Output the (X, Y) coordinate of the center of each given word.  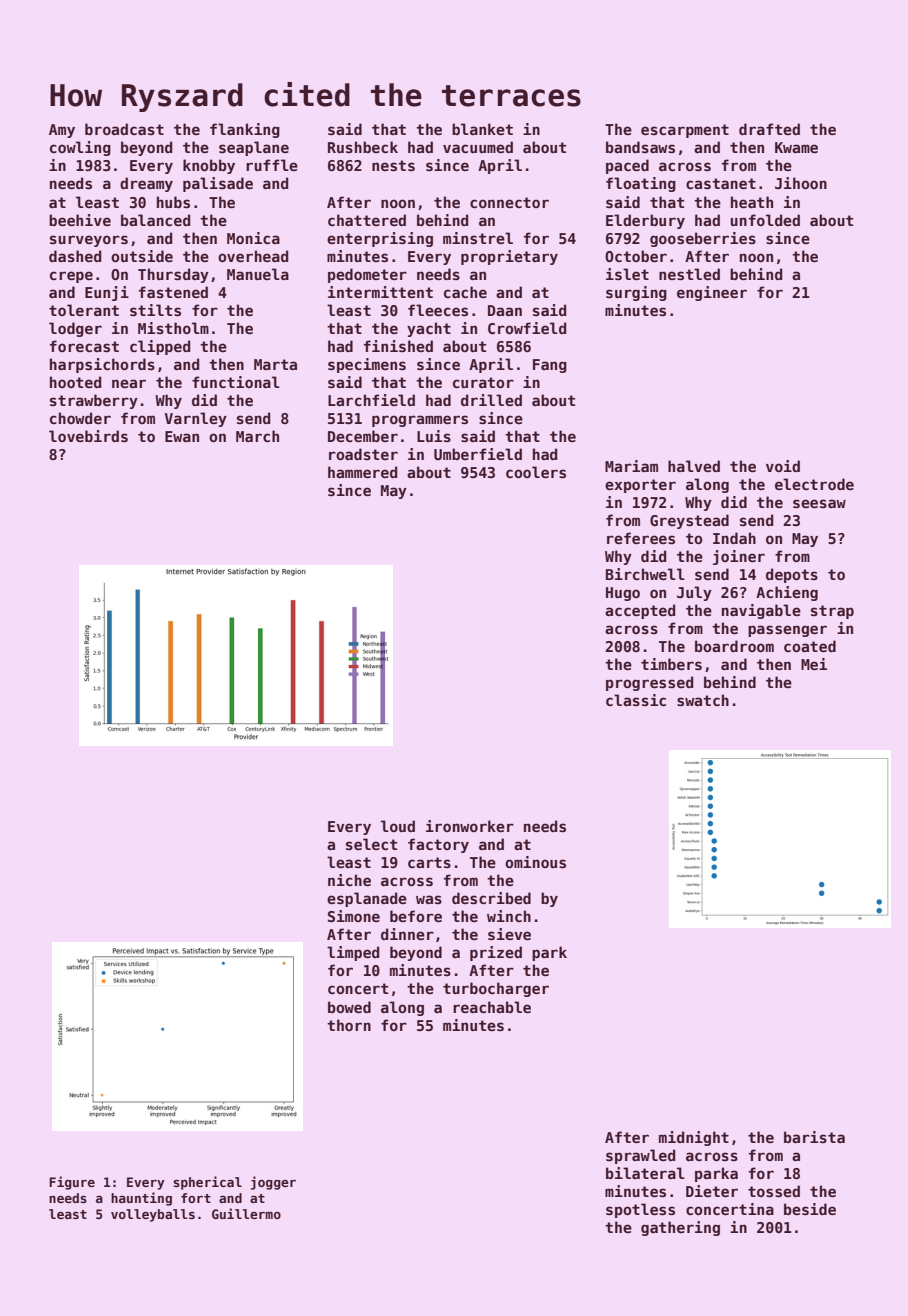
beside (810, 1209)
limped (353, 953)
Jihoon (801, 183)
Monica (253, 238)
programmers (420, 421)
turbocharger (496, 989)
